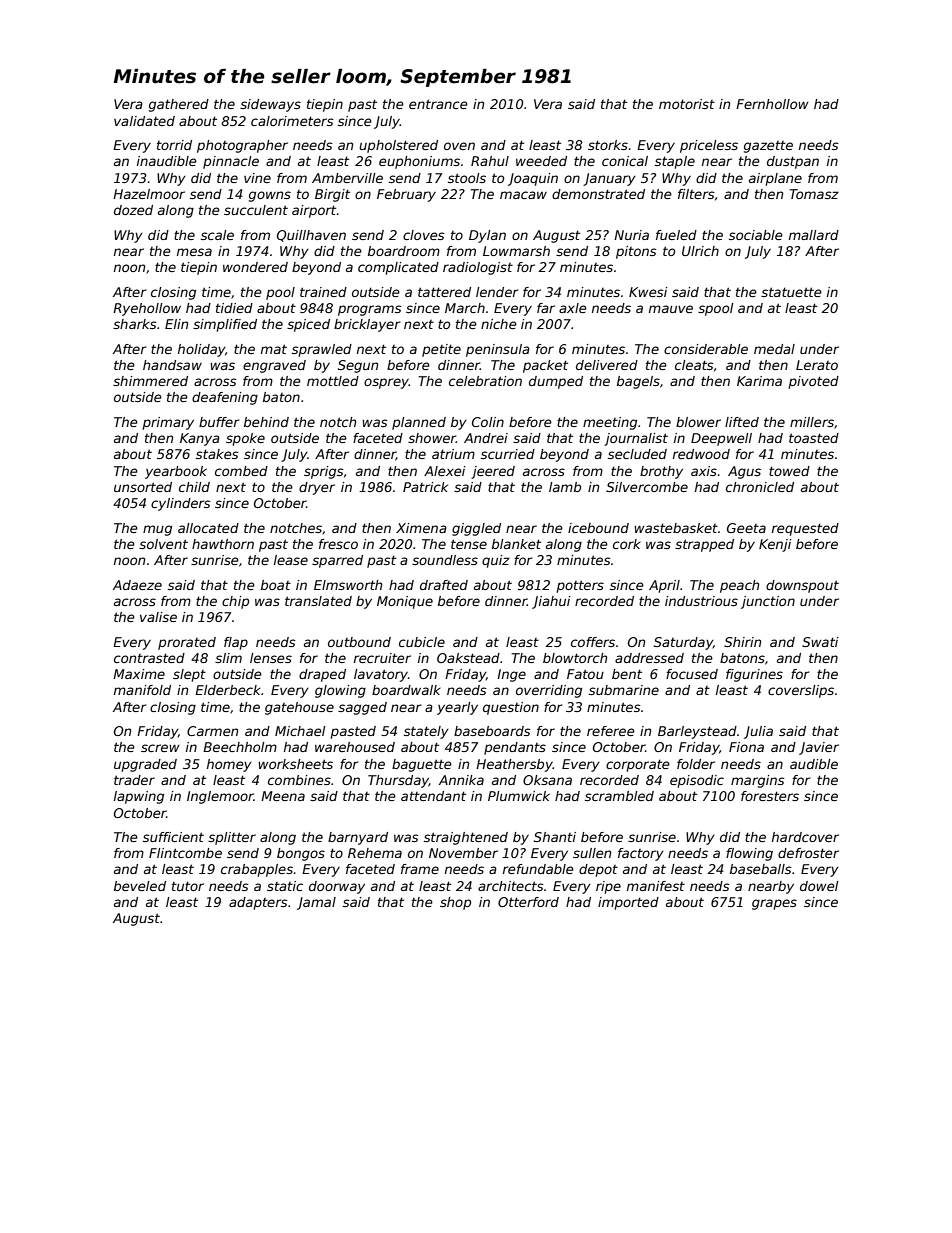 This page has height=1233, width=952. What do you see at coordinates (455, 903) in the page?
I see `shop` at bounding box center [455, 903].
